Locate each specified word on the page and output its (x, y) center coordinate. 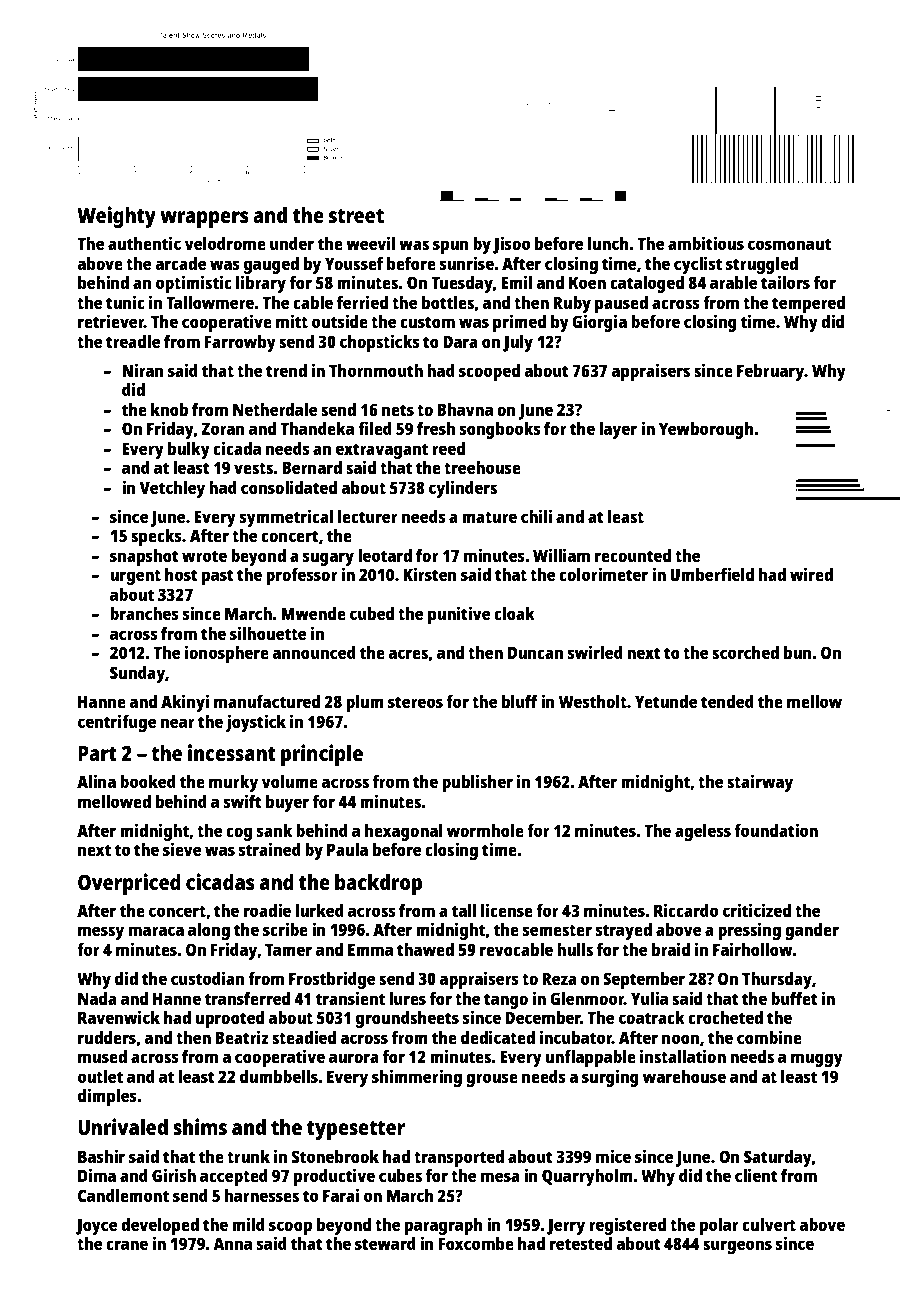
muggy (817, 1060)
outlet (100, 1076)
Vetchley (172, 489)
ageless (703, 832)
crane (127, 1245)
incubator (576, 1037)
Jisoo (511, 245)
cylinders (463, 489)
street (356, 216)
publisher (477, 783)
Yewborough (706, 430)
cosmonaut (789, 244)
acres (408, 654)
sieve (182, 849)
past (218, 577)
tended (727, 701)
